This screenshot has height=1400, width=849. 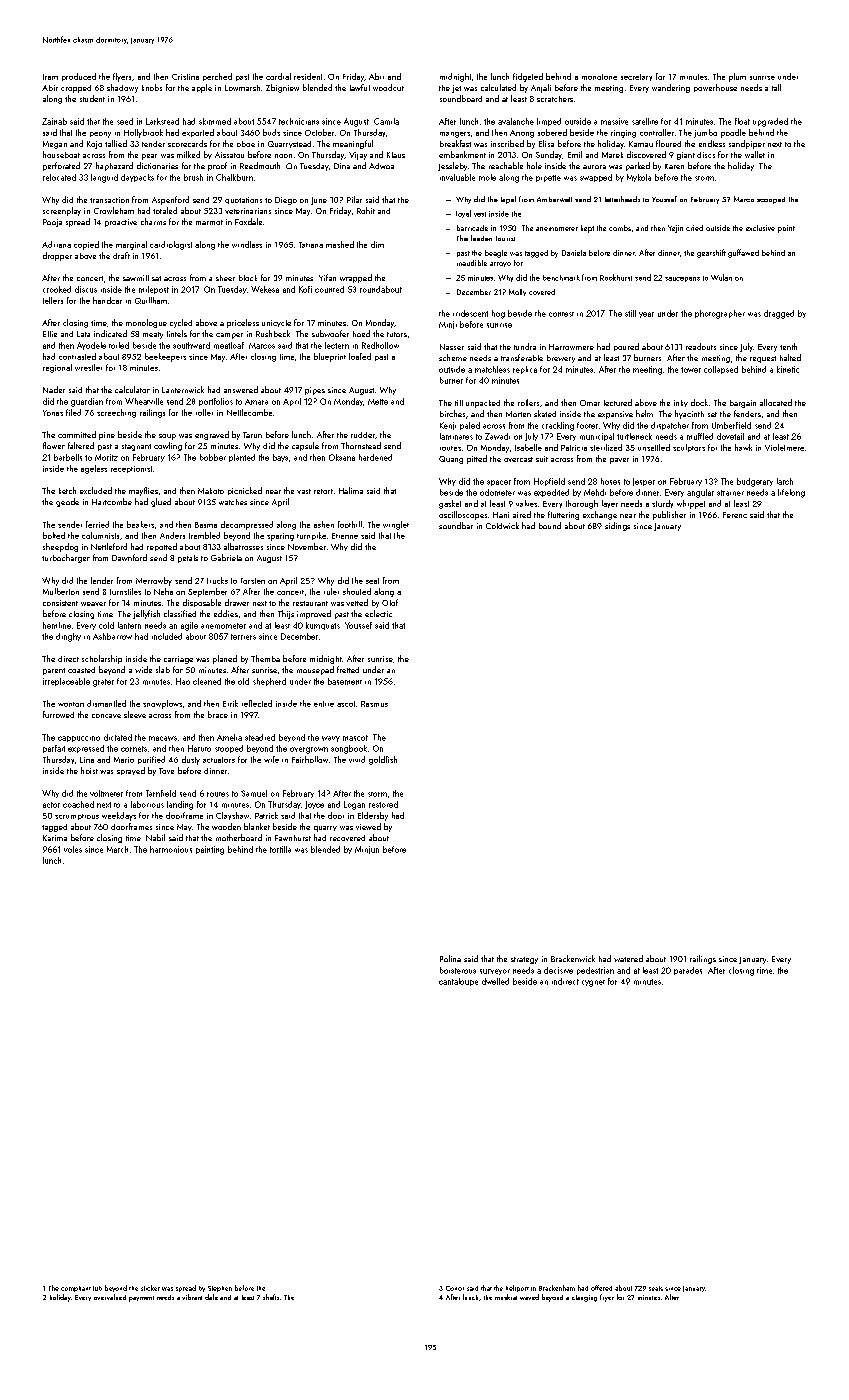 I want to click on avalanche, so click(x=516, y=121).
